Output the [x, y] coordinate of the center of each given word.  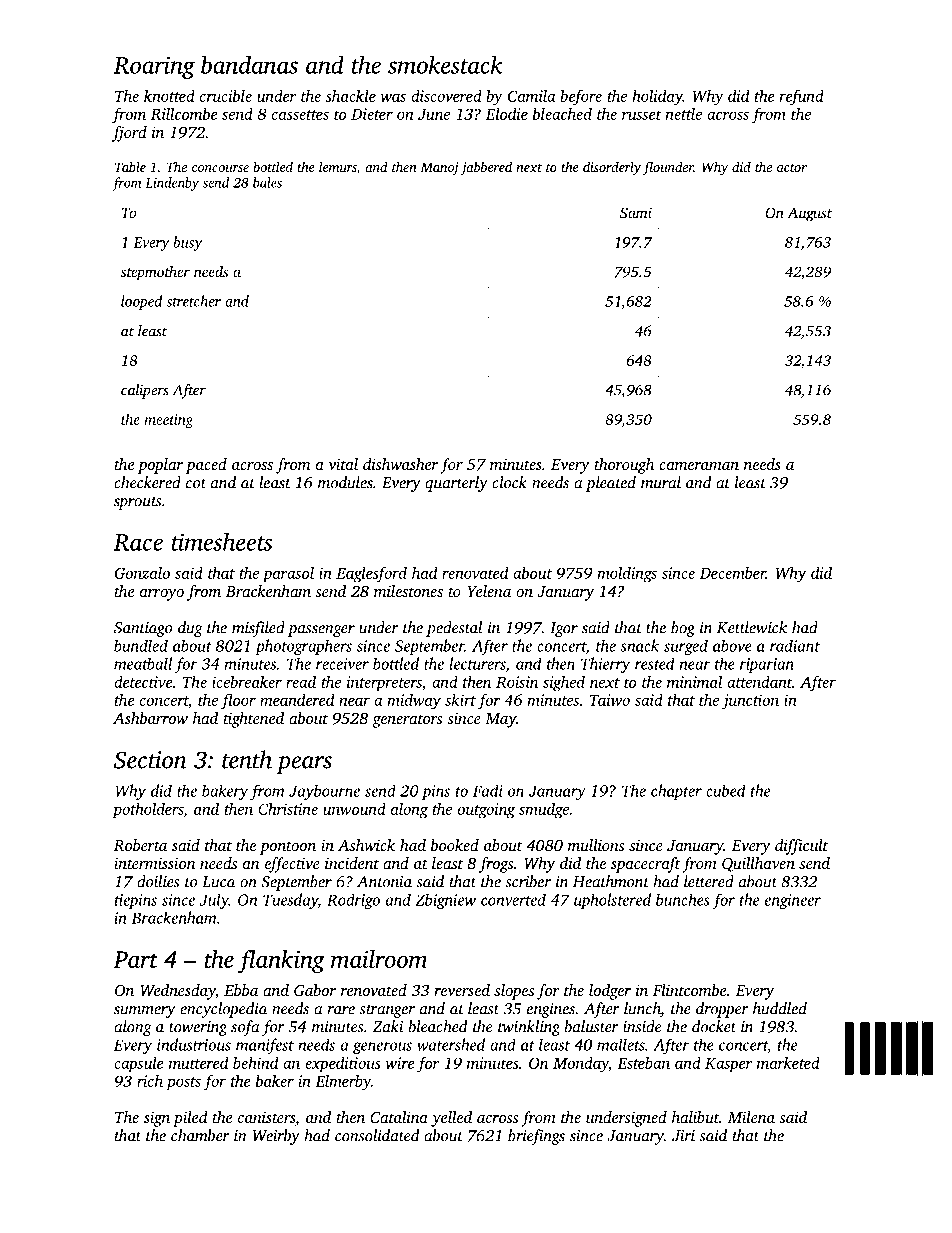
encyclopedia [223, 1010]
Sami [636, 212]
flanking [281, 962]
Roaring [154, 67]
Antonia [384, 882]
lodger [610, 992]
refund [801, 98]
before [581, 97]
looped [141, 302]
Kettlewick [752, 627]
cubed [725, 790]
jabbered [486, 168]
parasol [288, 574]
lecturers [477, 663]
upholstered [612, 901]
